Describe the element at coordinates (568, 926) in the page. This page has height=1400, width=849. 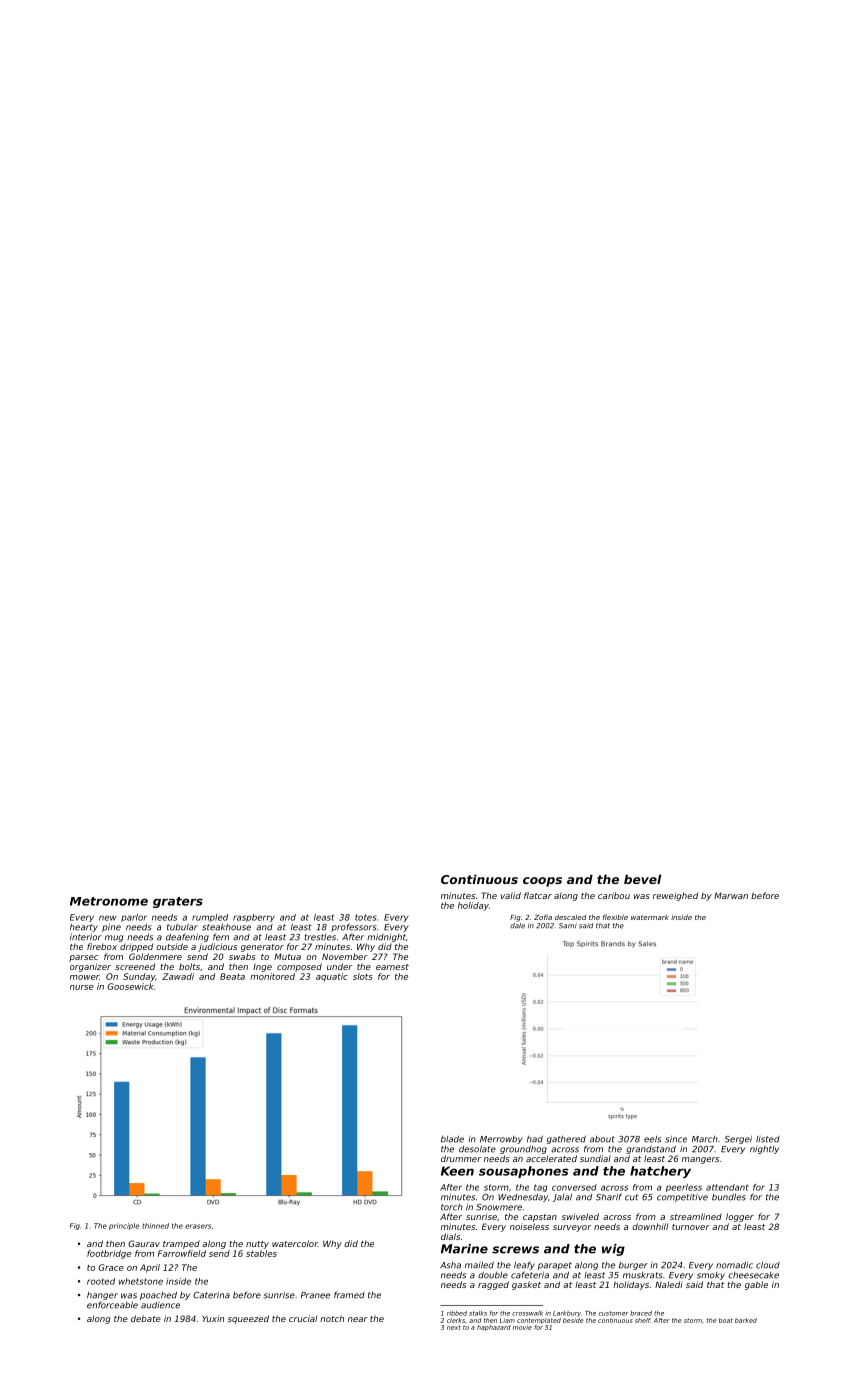
I see `Sami` at that location.
